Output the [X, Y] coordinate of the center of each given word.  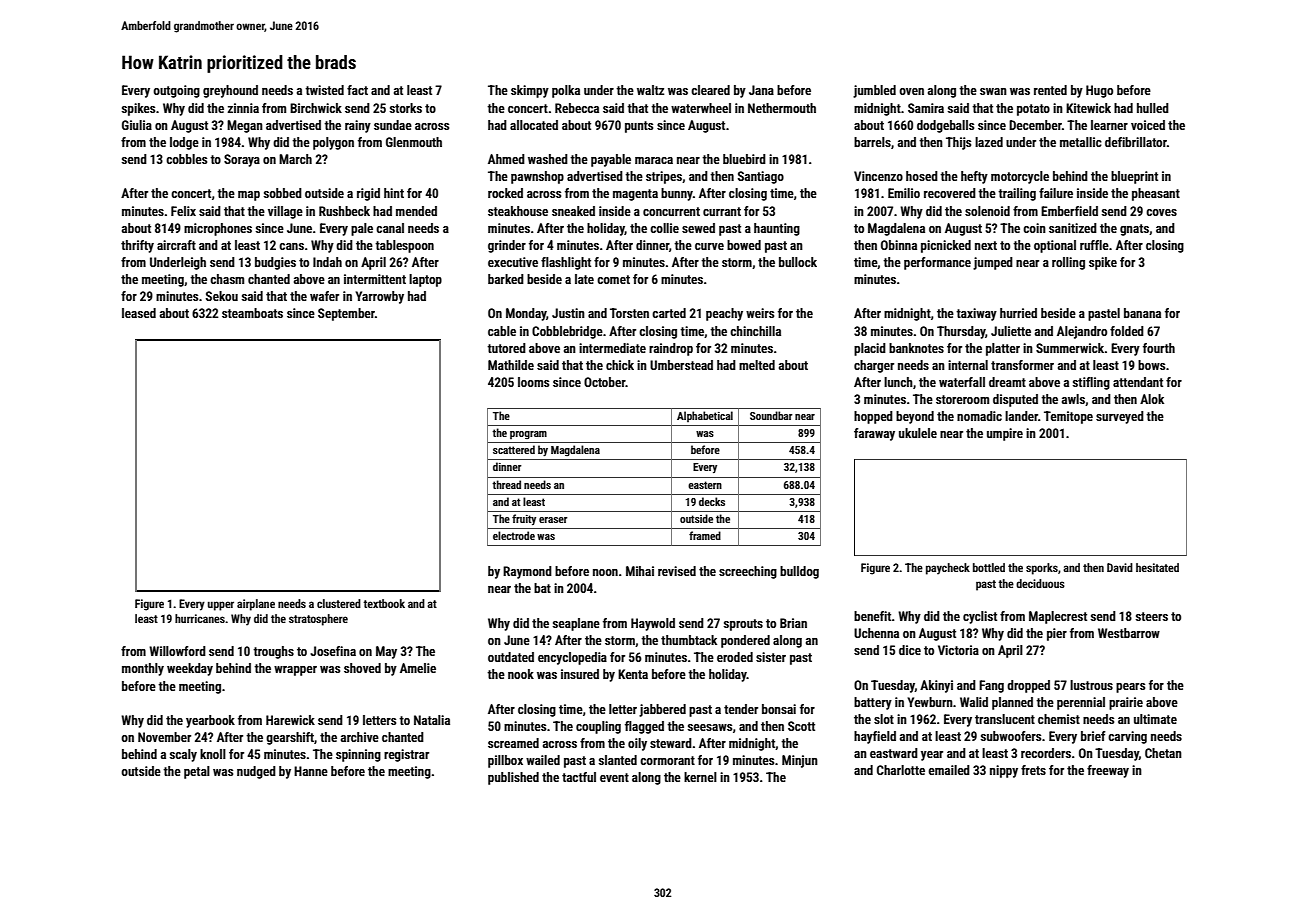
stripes [664, 177]
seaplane [576, 624]
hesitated [1157, 567]
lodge [184, 143]
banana [1142, 313]
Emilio [904, 193]
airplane [256, 605]
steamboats [252, 313]
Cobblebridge [567, 332]
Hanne [311, 771]
